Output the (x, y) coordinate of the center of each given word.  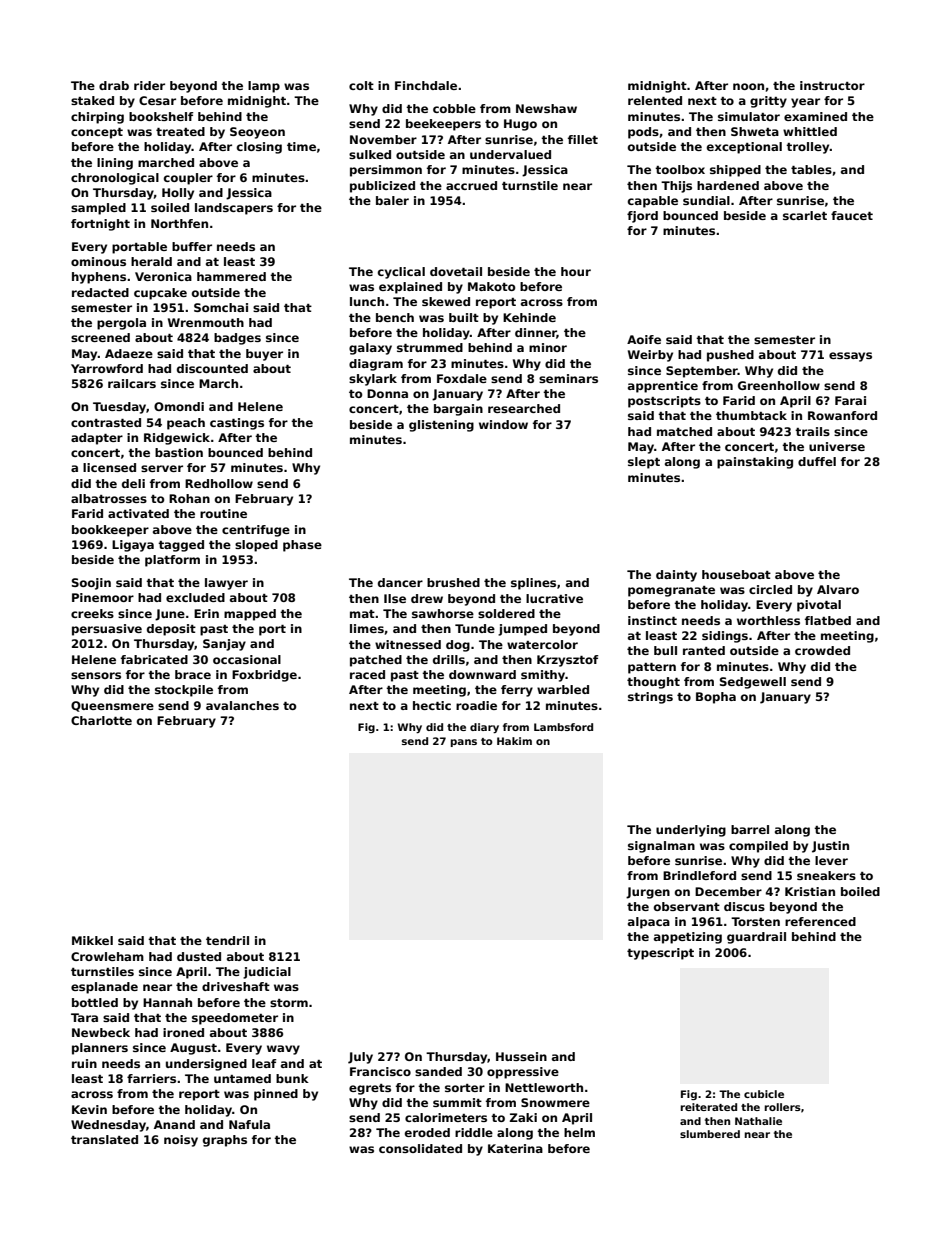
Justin (830, 847)
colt (361, 85)
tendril (227, 940)
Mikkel (92, 940)
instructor (832, 85)
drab (114, 85)
